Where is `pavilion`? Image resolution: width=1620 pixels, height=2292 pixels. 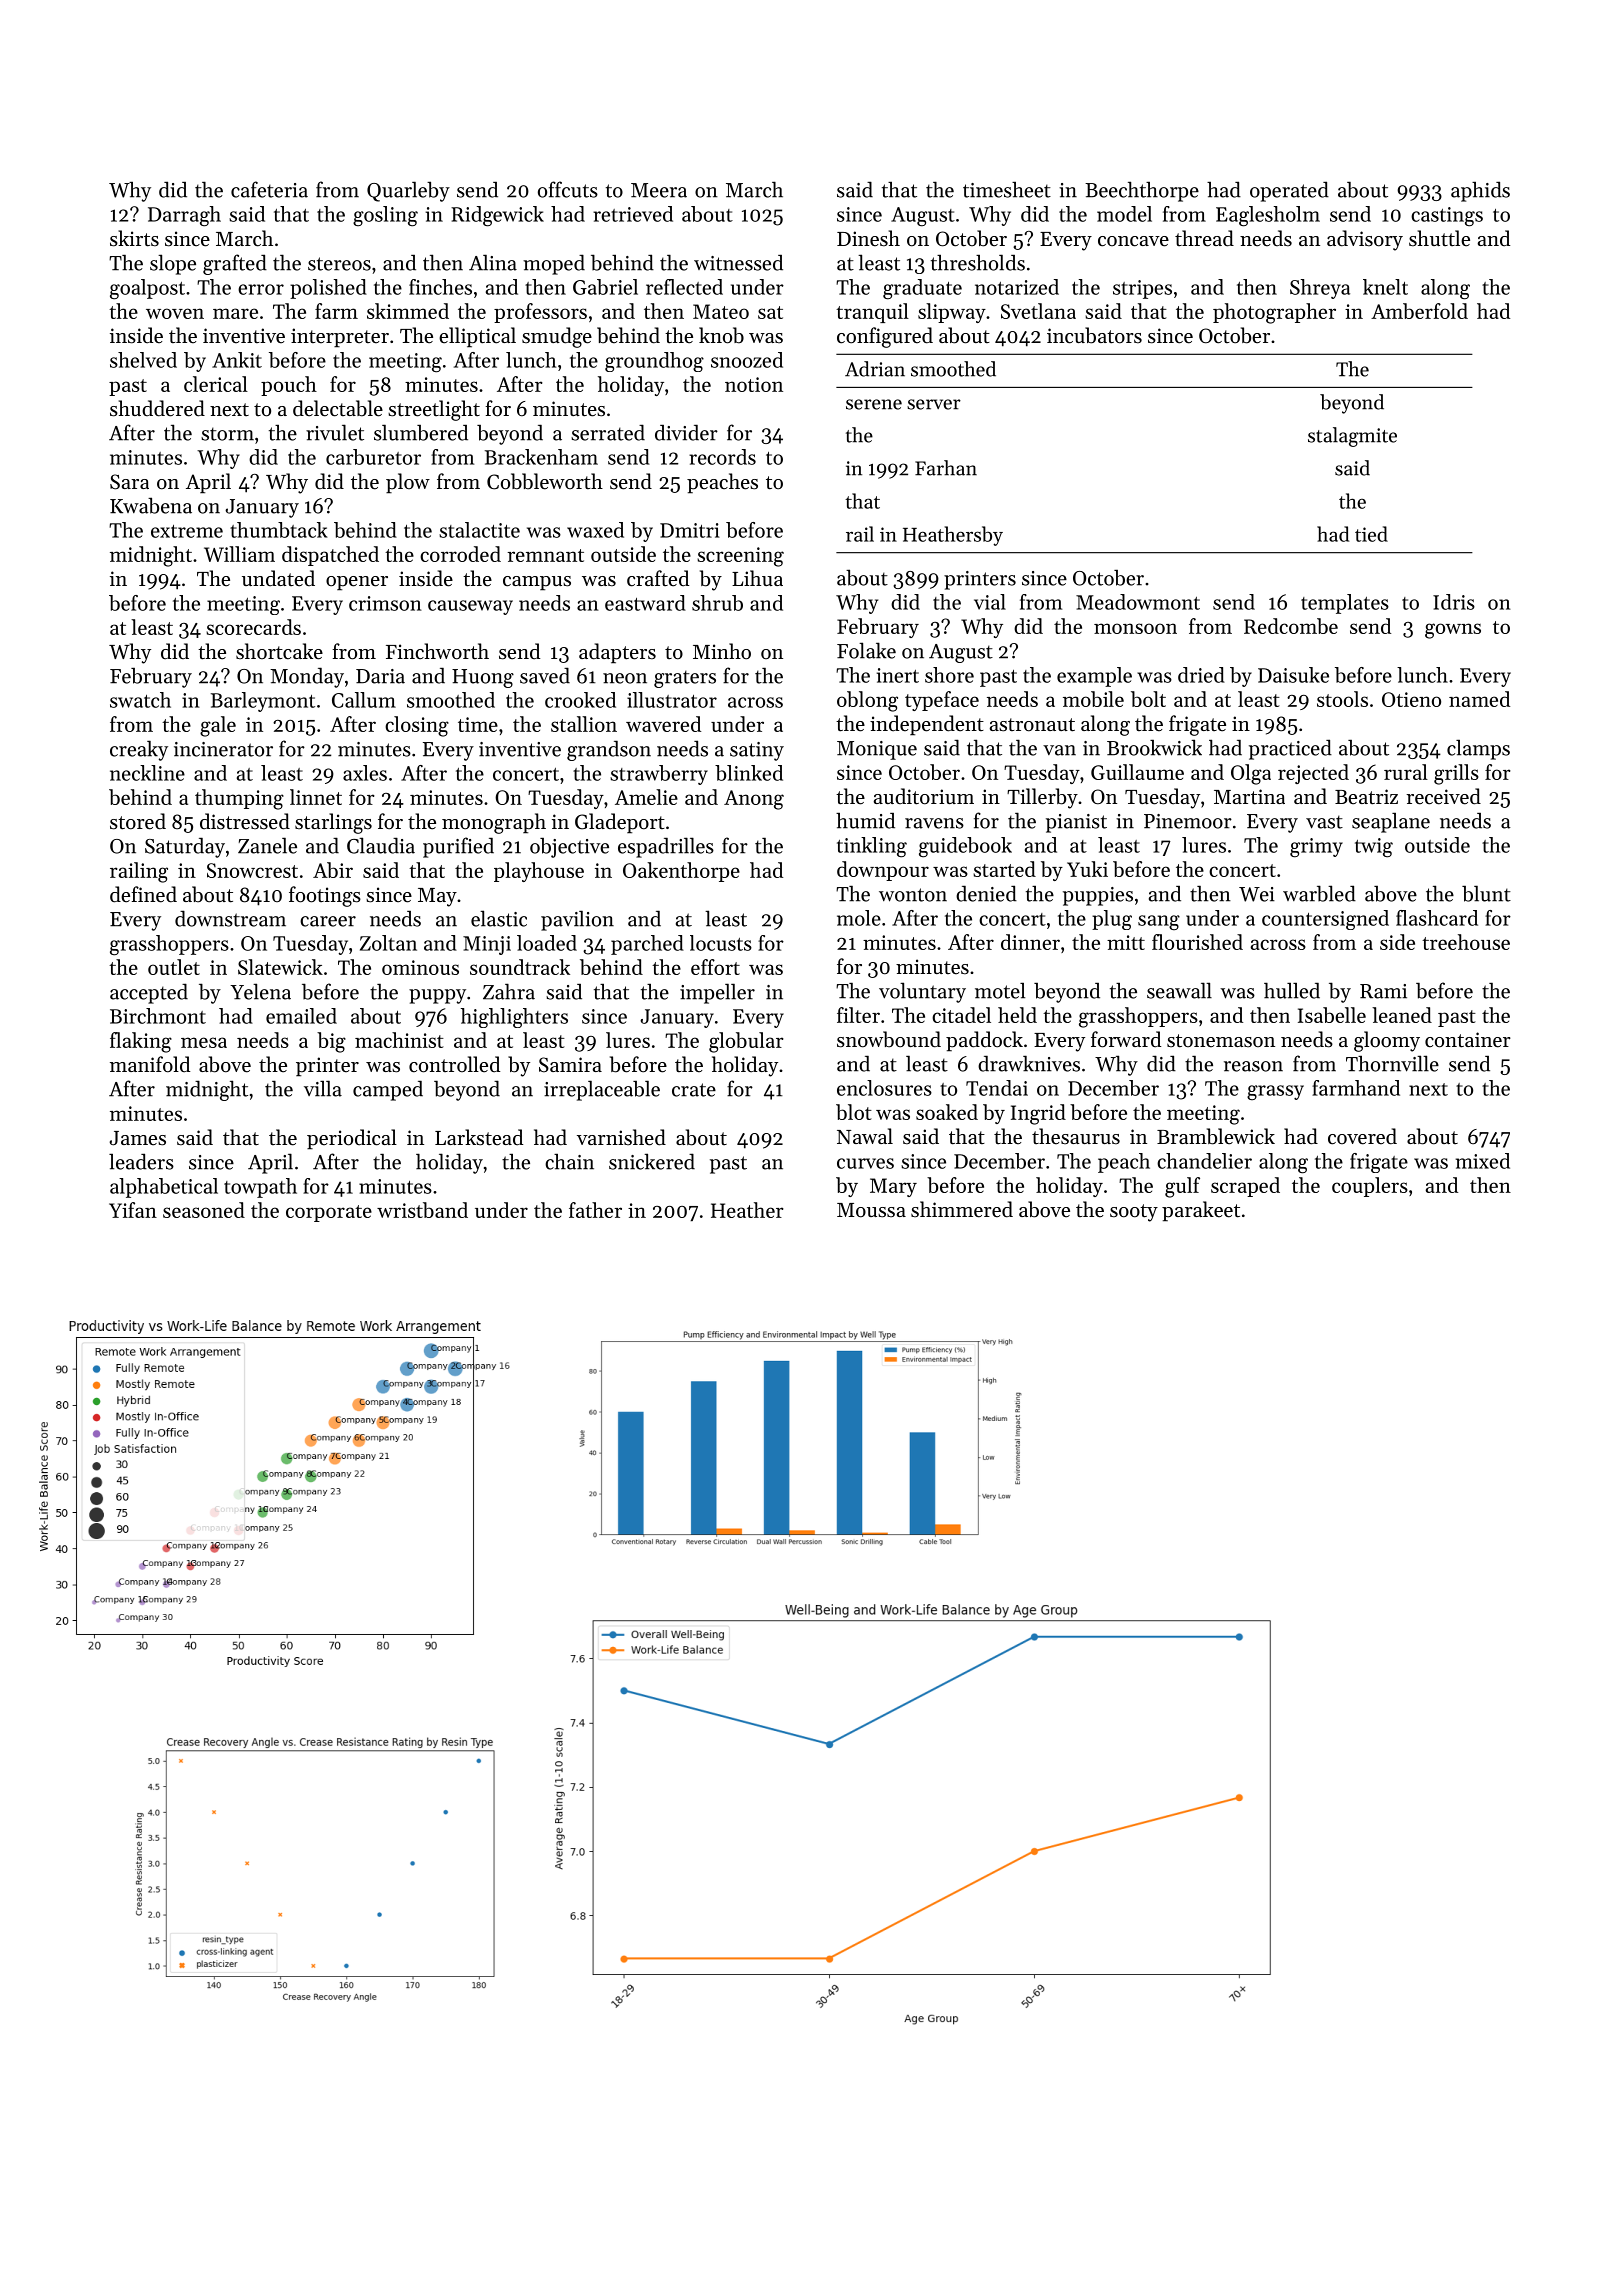 pavilion is located at coordinates (577, 920).
